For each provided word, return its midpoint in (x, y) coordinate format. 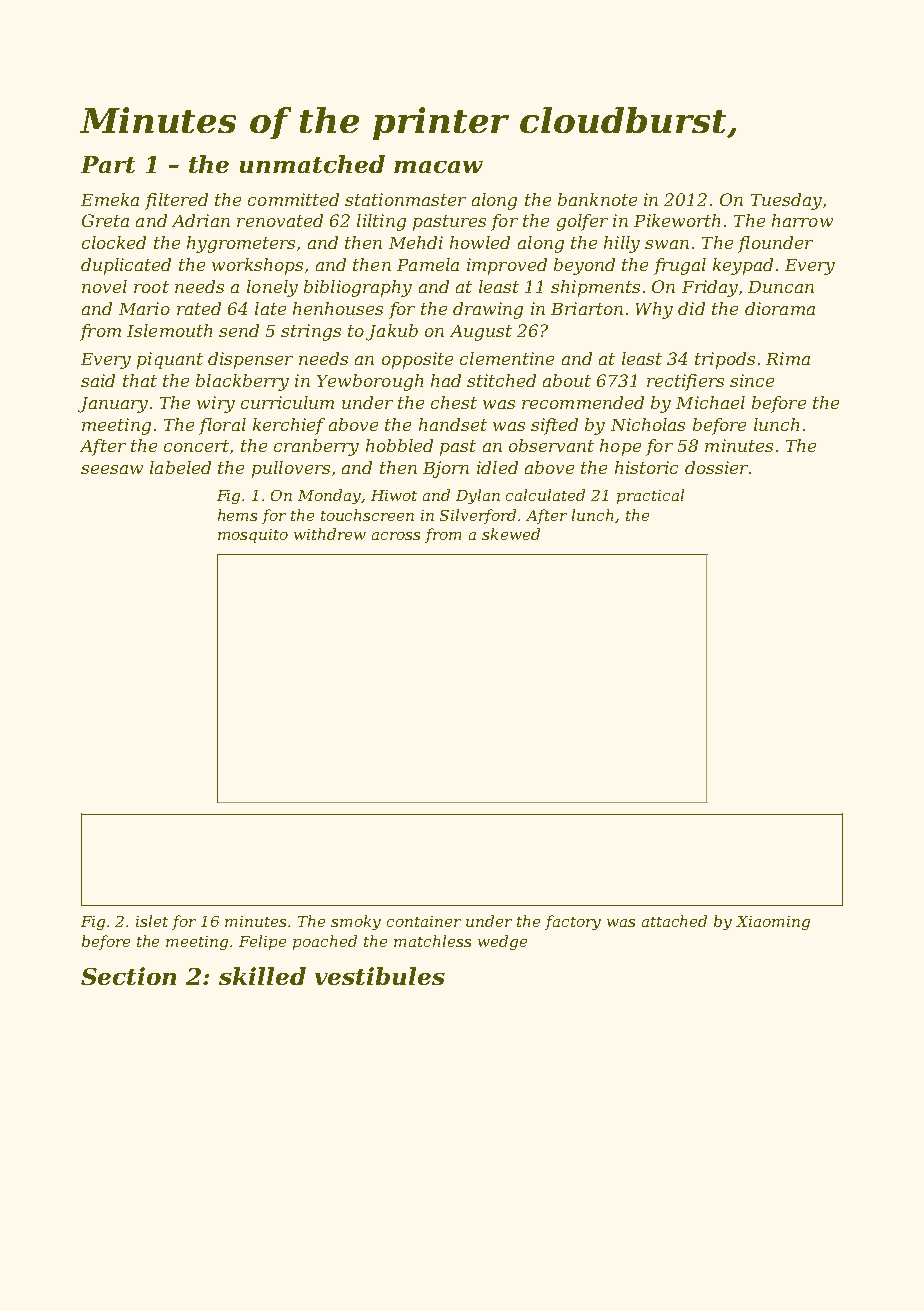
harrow (802, 220)
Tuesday (786, 201)
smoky (356, 922)
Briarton (587, 308)
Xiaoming (773, 923)
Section (128, 976)
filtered (176, 201)
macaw (438, 167)
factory (573, 922)
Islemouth (169, 330)
